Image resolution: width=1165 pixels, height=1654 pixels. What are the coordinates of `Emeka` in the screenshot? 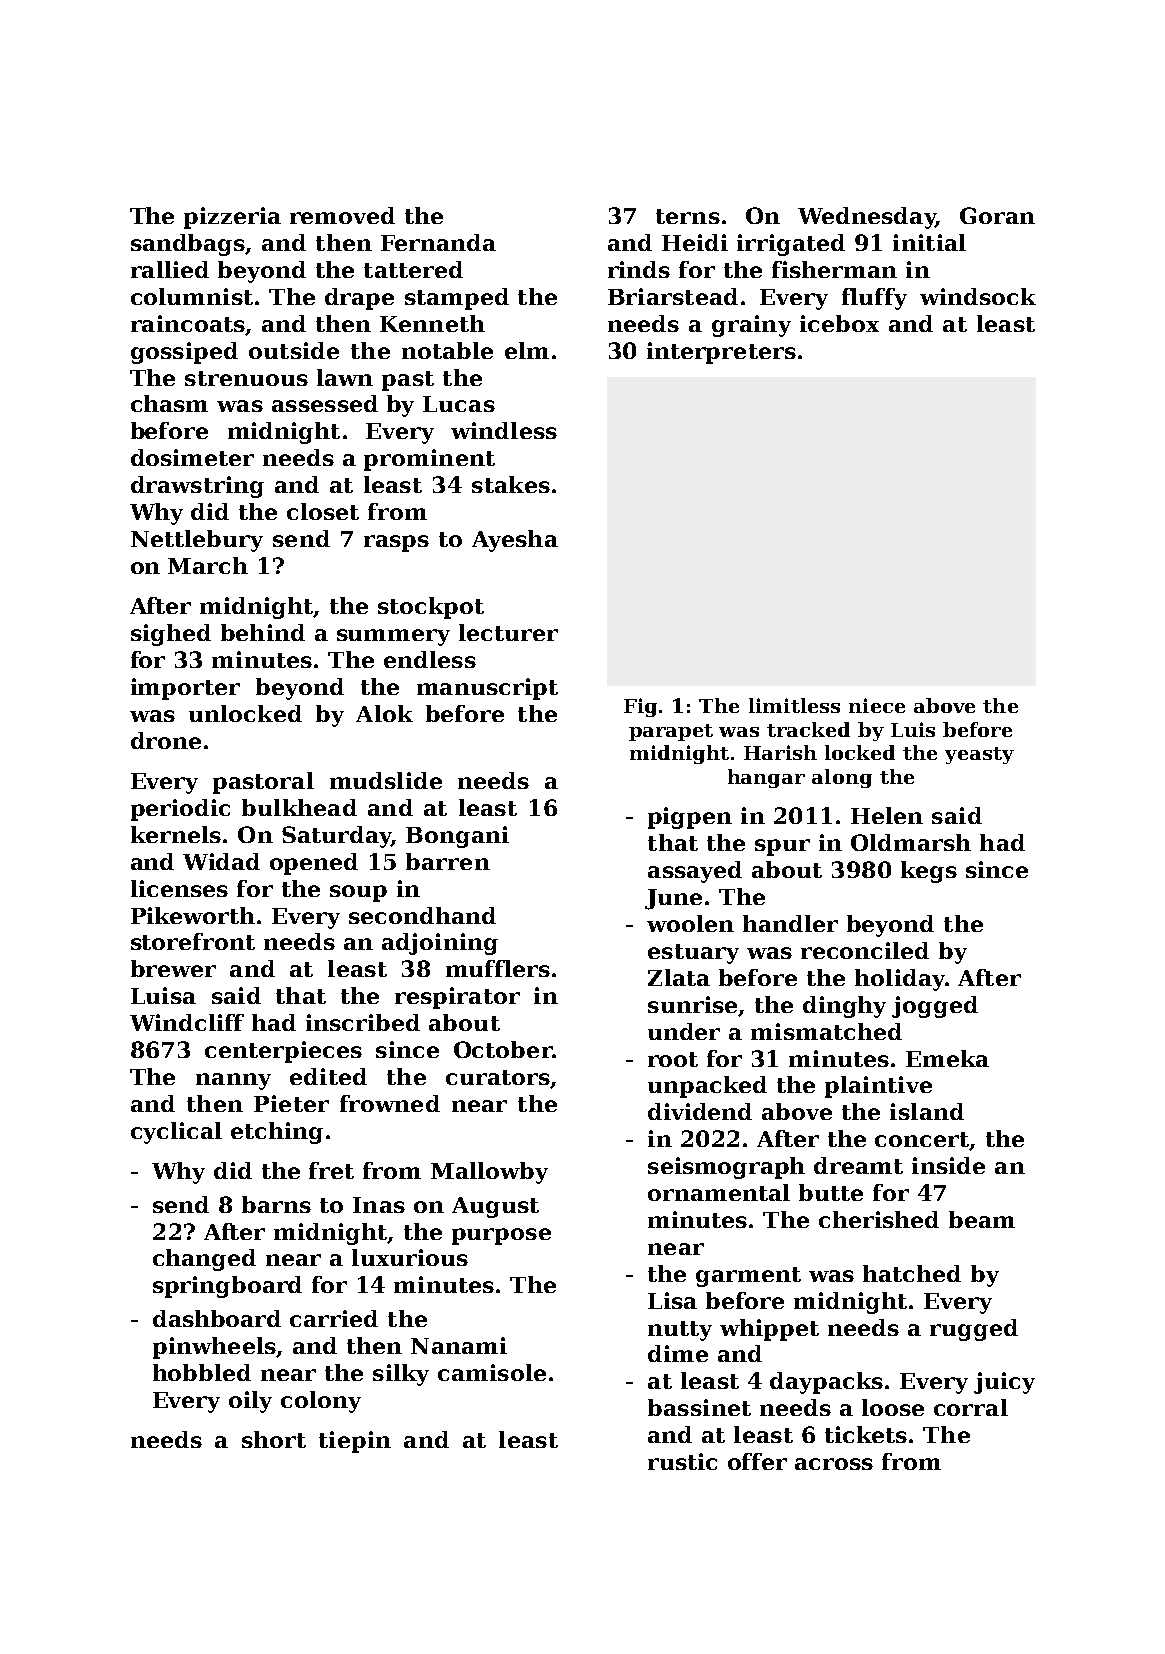 It's located at (947, 1058).
